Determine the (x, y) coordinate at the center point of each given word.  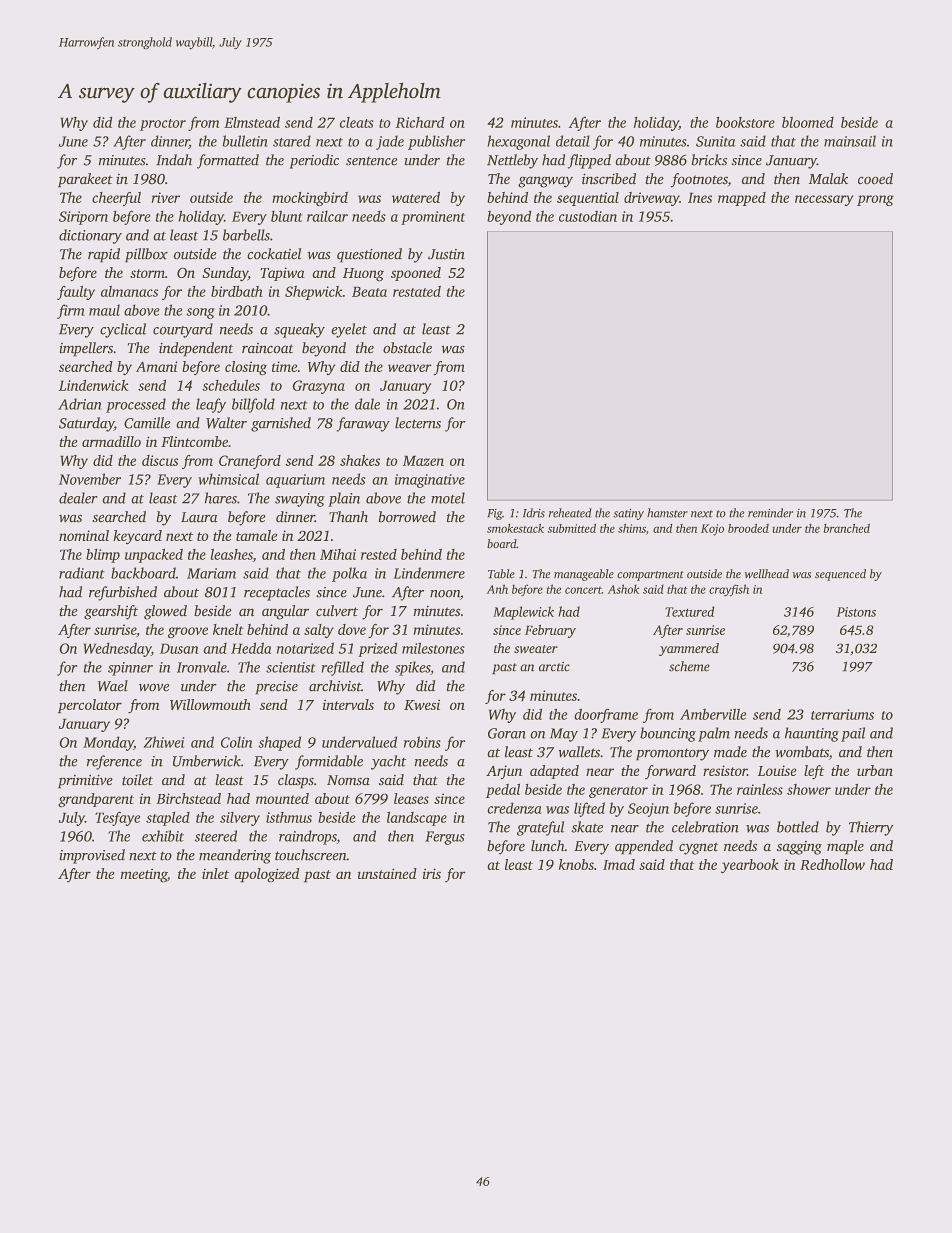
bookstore (745, 122)
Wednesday (117, 650)
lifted (589, 809)
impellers (86, 349)
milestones (433, 648)
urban (875, 770)
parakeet (85, 180)
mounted (282, 798)
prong (875, 200)
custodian (588, 216)
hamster (667, 513)
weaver (409, 368)
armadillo (111, 441)
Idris (534, 513)
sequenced (840, 575)
